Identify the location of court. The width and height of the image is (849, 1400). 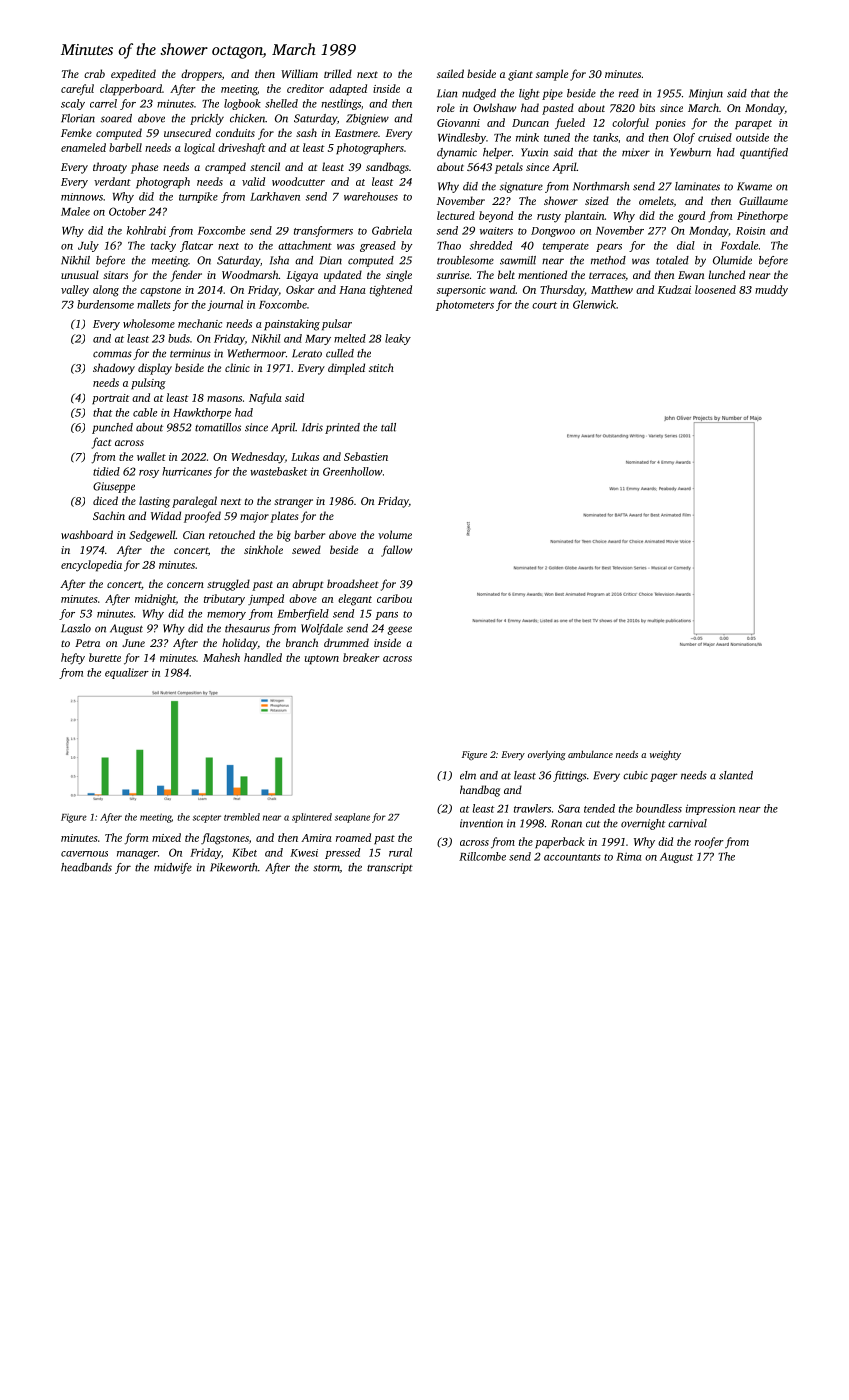
(544, 305).
